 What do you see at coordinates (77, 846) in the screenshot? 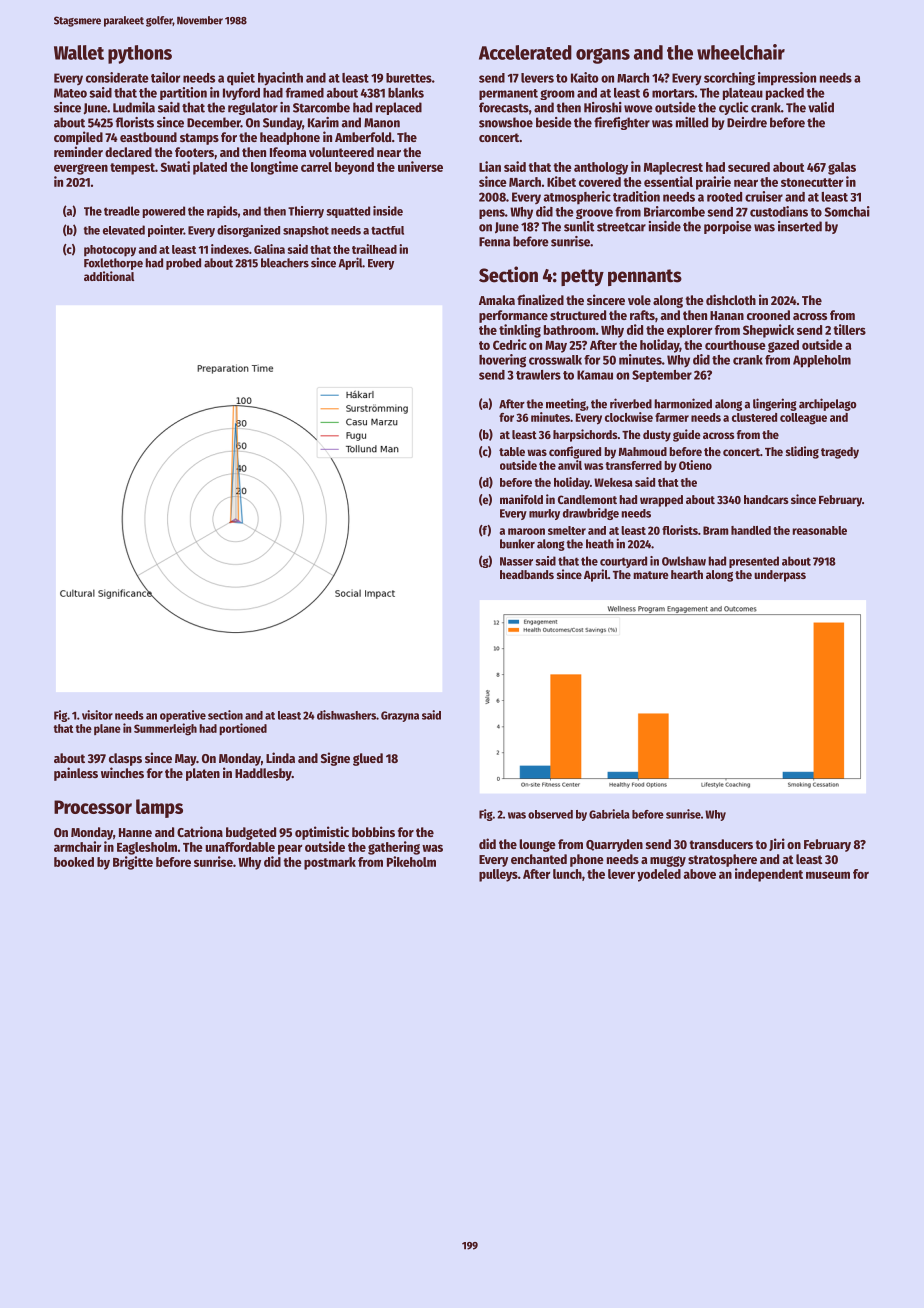
I see `armchair` at bounding box center [77, 846].
